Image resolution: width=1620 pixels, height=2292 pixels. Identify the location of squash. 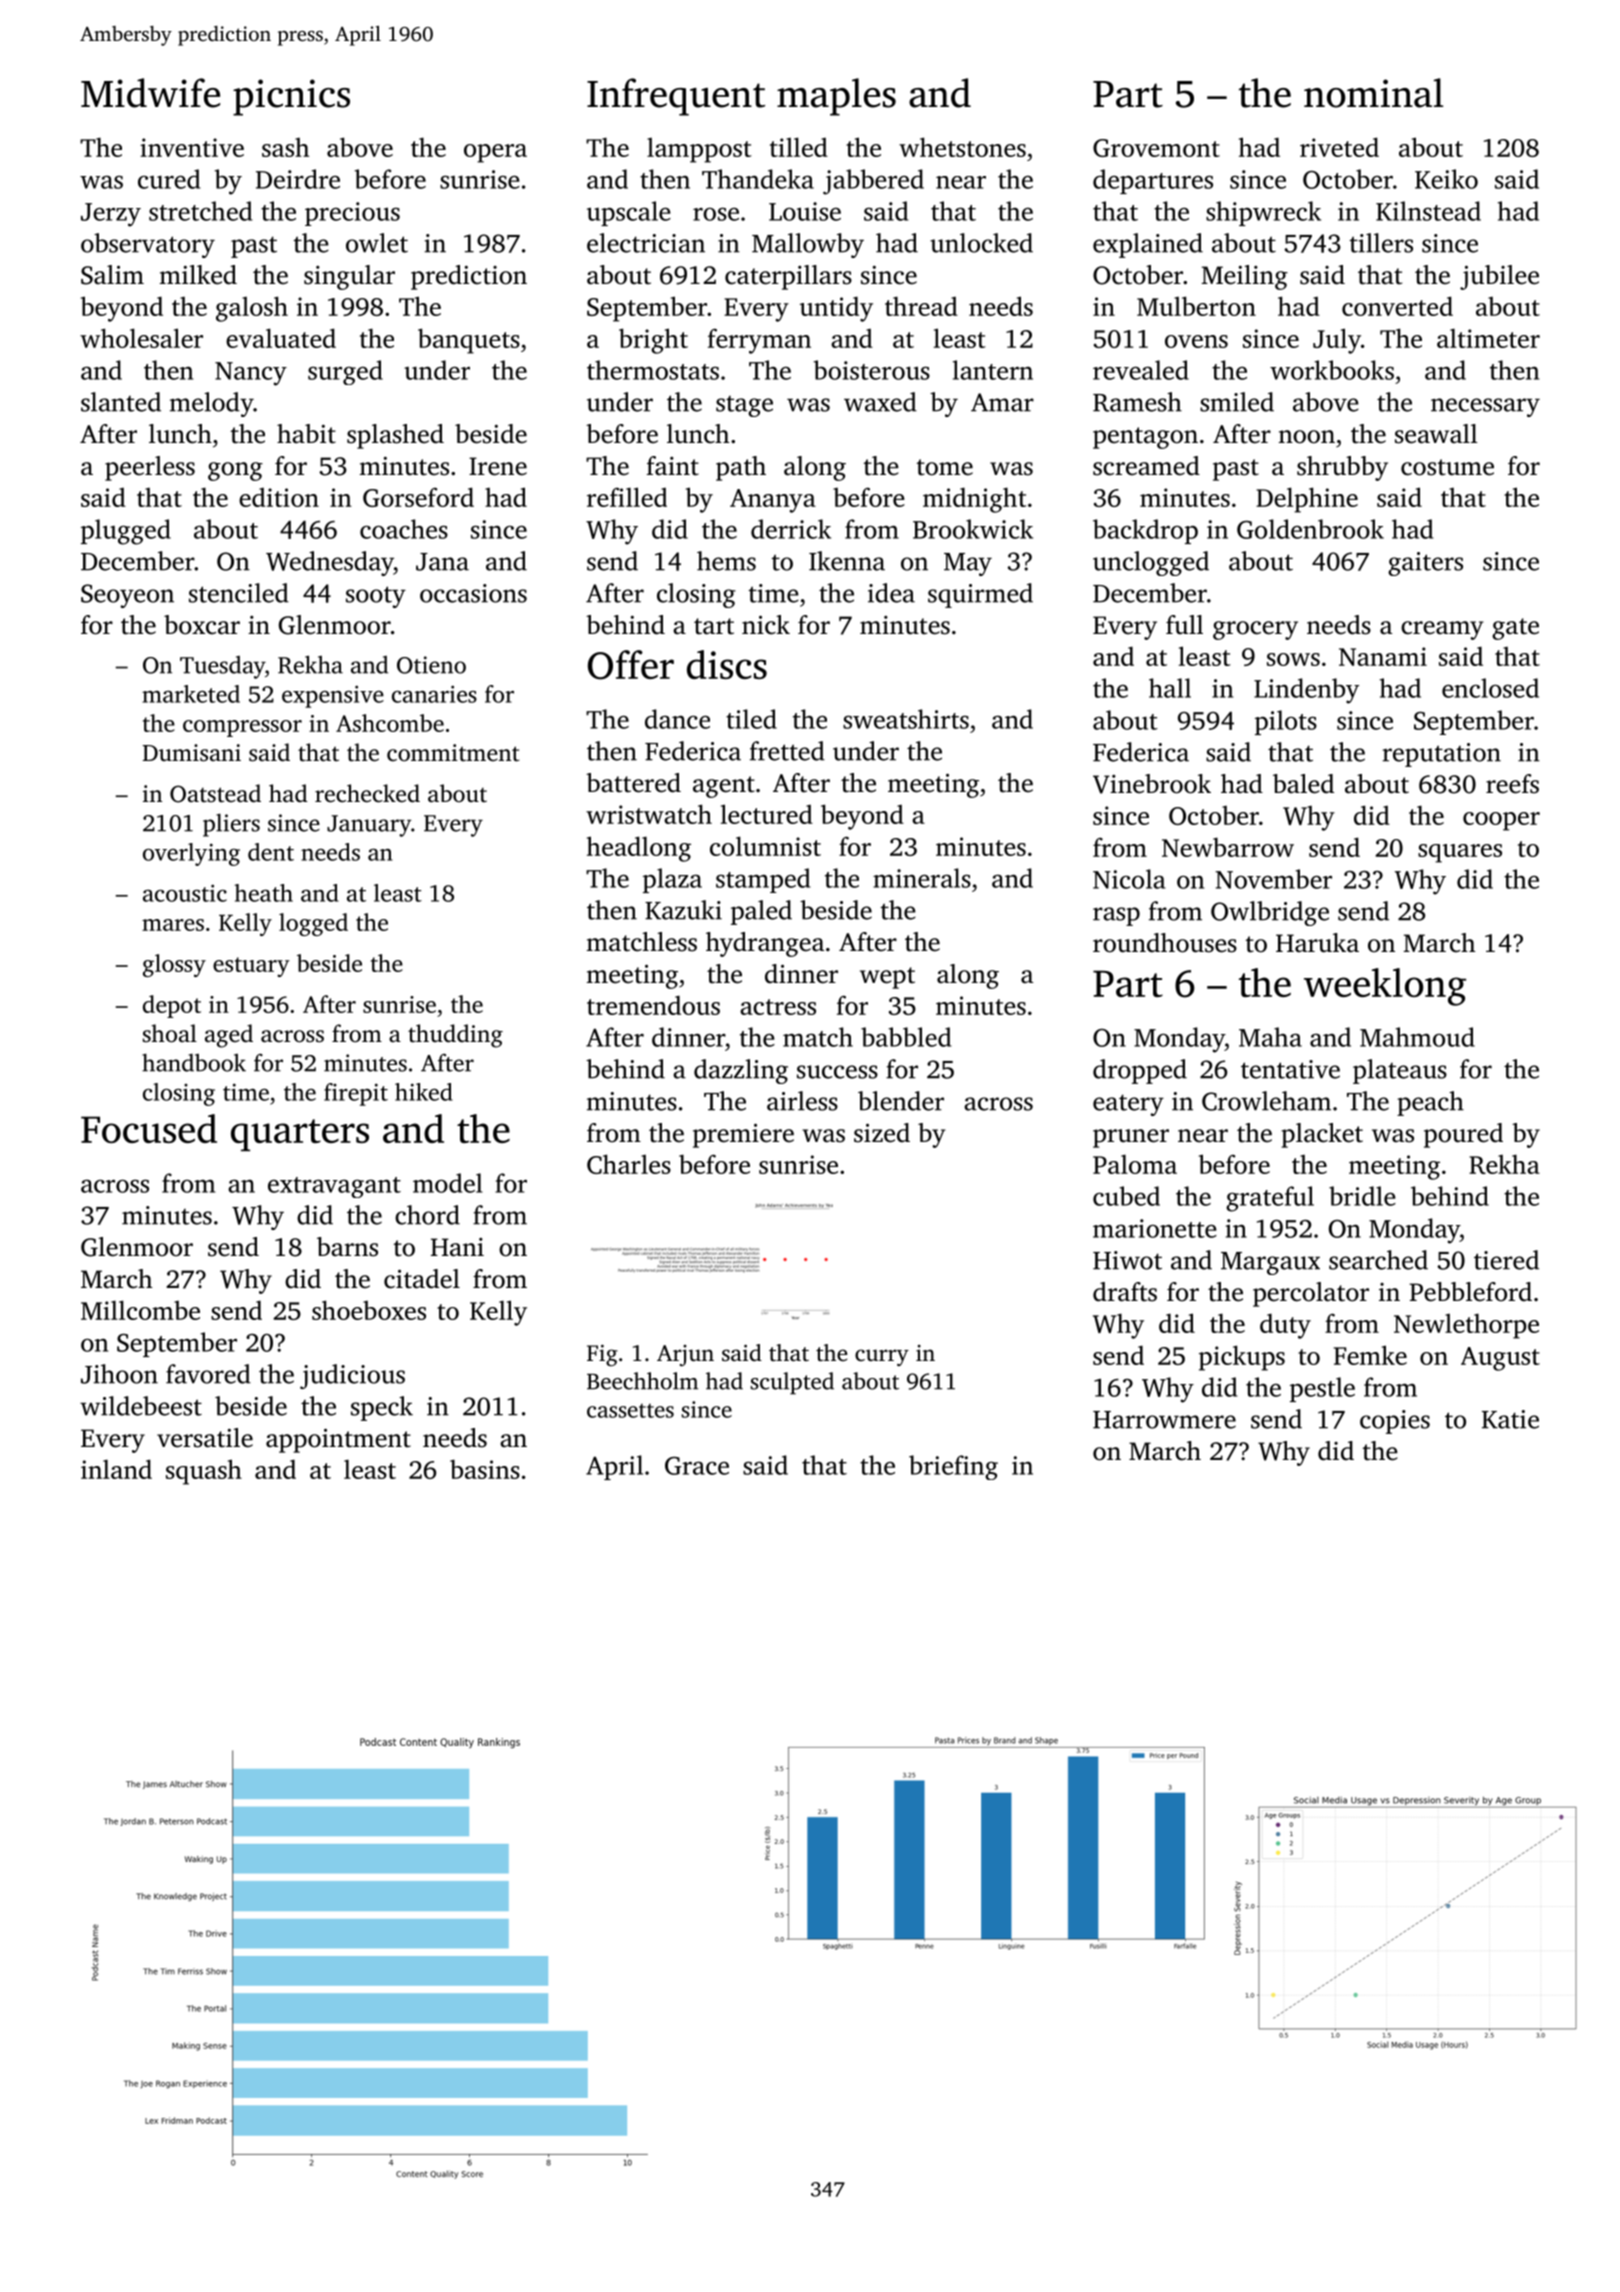
(204, 1472).
